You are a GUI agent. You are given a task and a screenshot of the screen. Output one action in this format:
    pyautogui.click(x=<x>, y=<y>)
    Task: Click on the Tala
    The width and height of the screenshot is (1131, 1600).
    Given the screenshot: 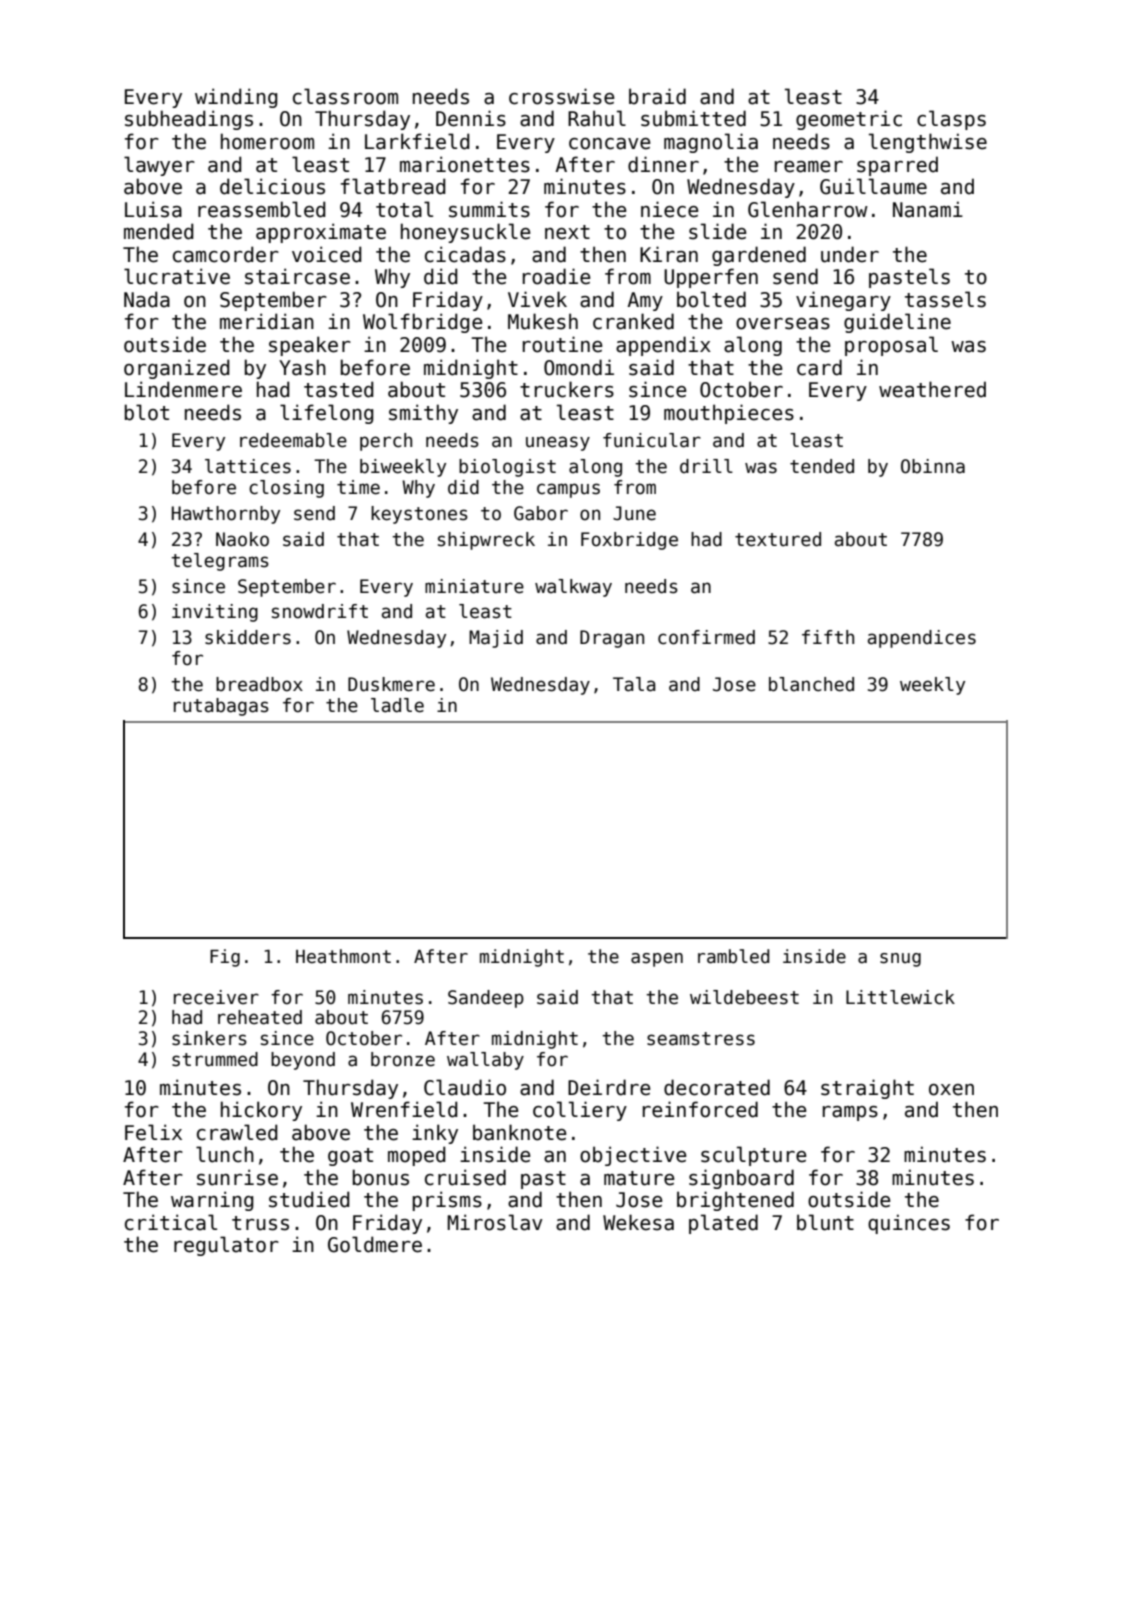 What is the action you would take?
    pyautogui.click(x=634, y=684)
